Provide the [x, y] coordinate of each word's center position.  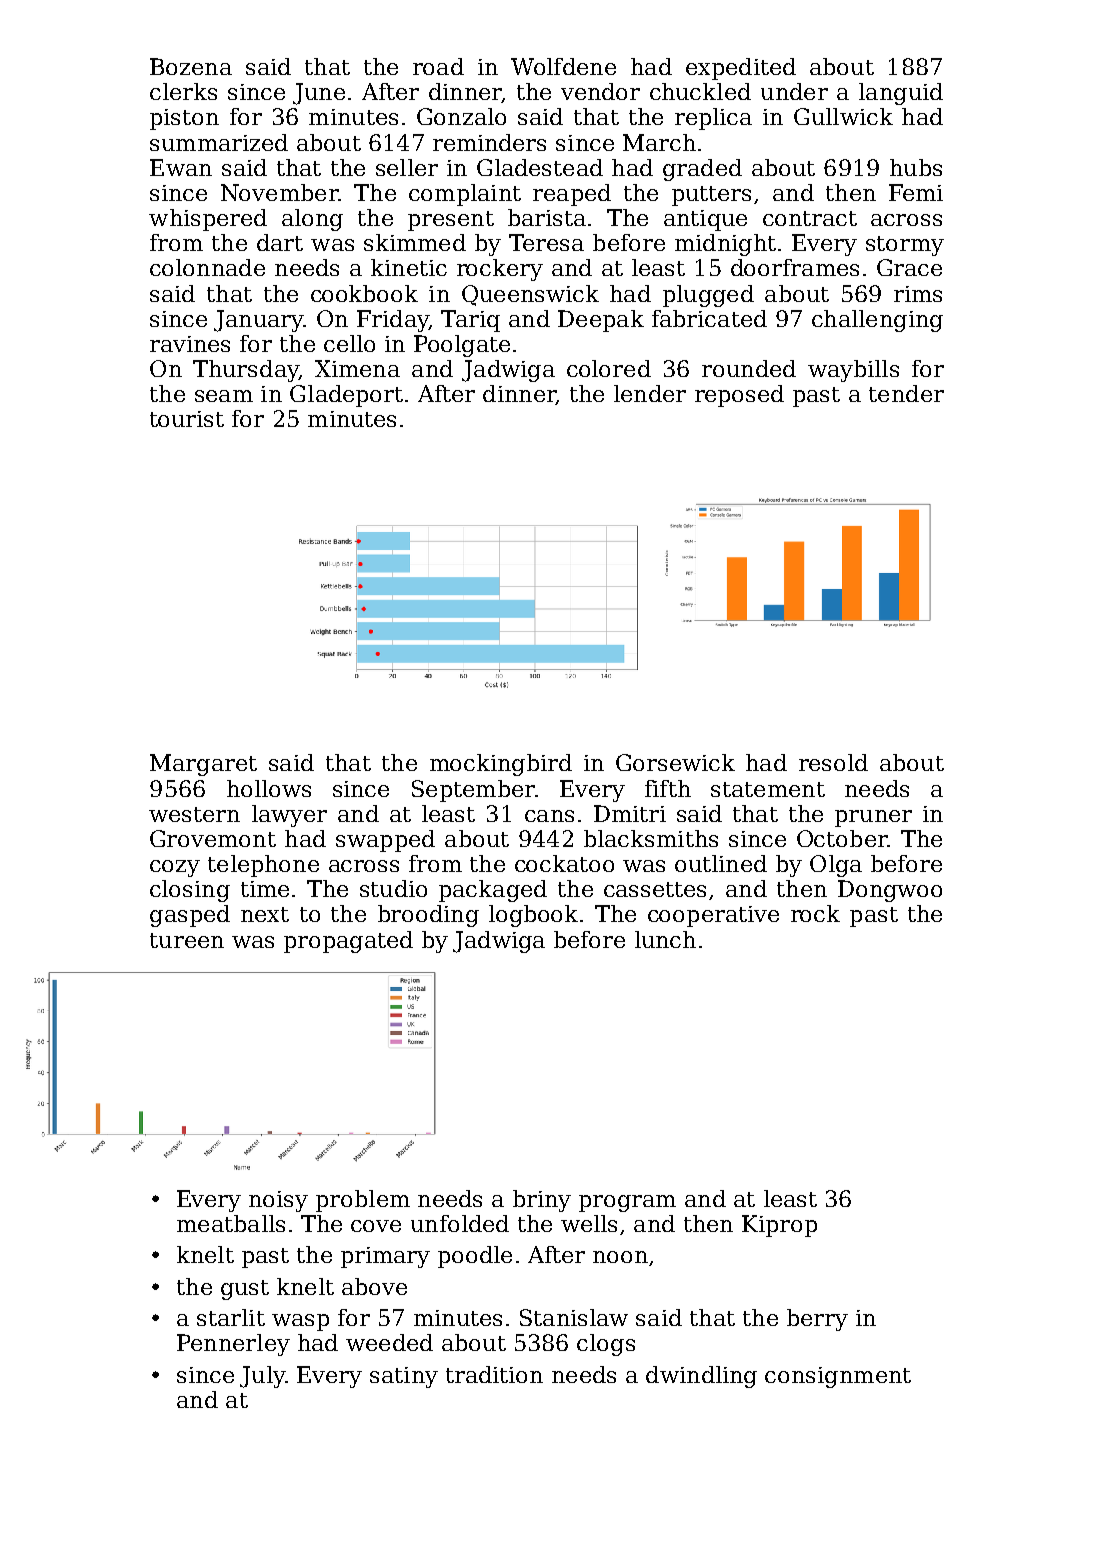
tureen [187, 940]
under [794, 91]
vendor [600, 91]
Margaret [203, 765]
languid [901, 94]
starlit [231, 1317]
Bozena [191, 66]
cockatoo [564, 863]
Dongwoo [890, 891]
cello [349, 343]
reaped [572, 195]
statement [768, 789]
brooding [428, 916]
